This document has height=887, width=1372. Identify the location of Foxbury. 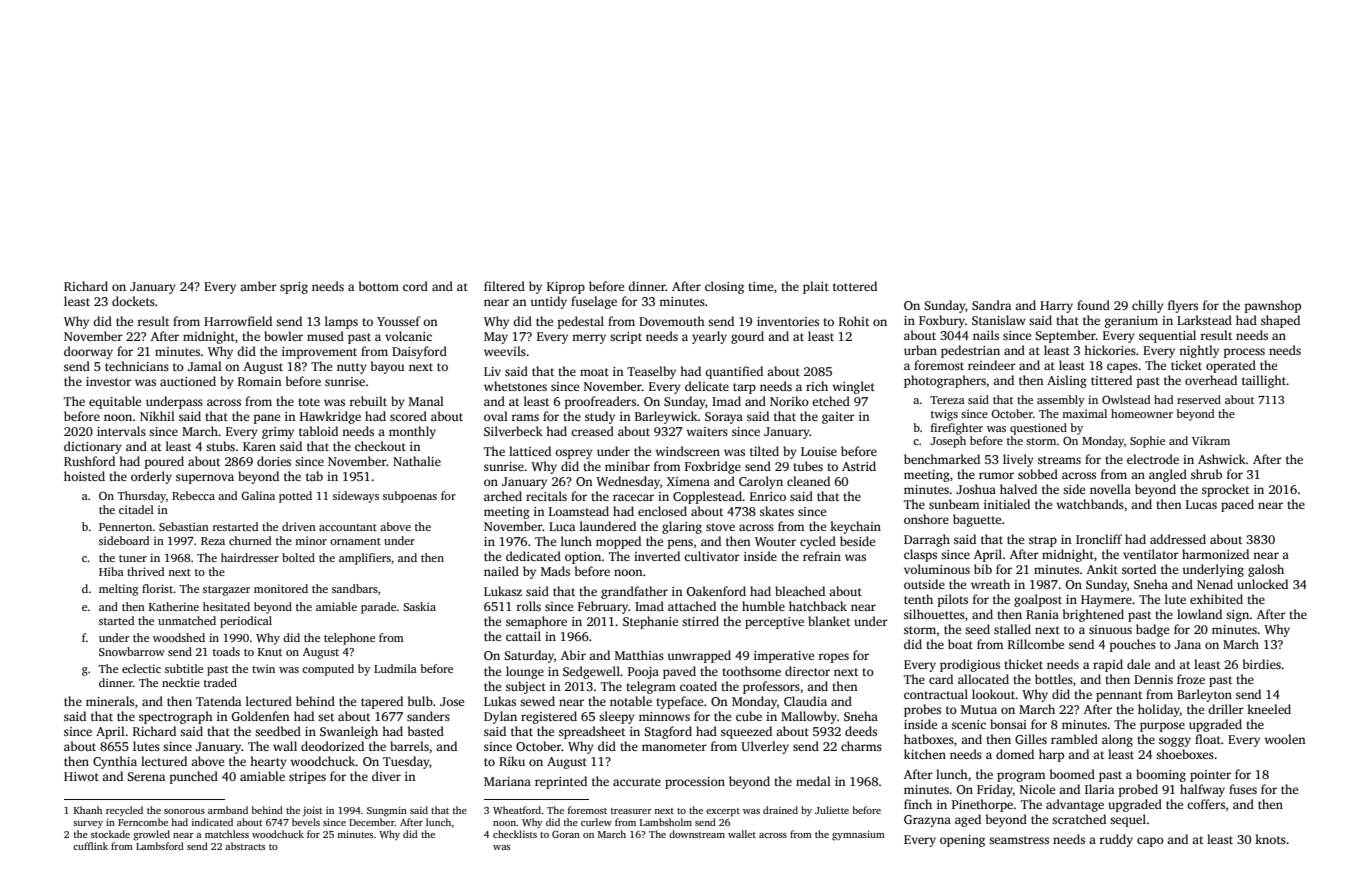
(942, 321).
